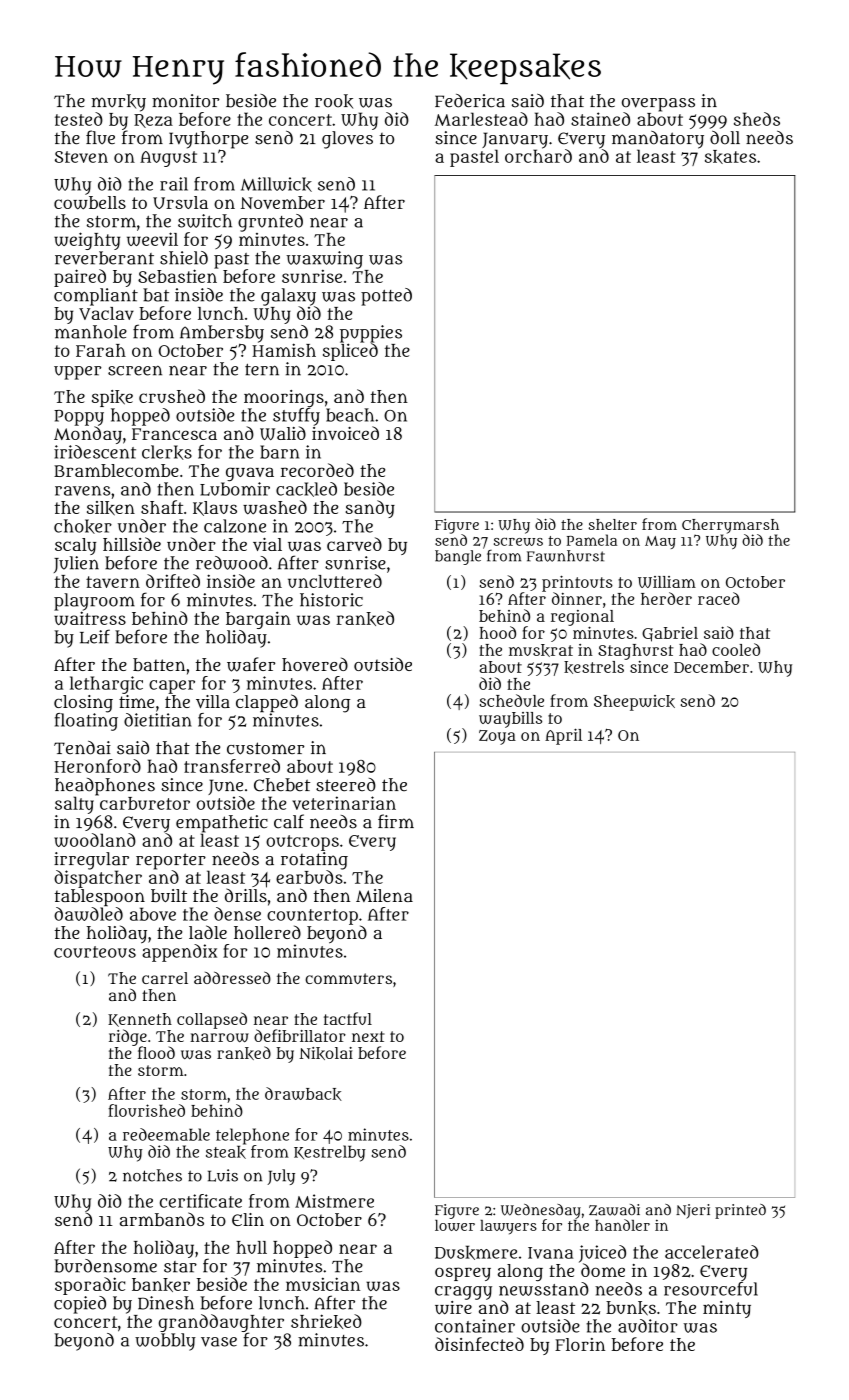  Describe the element at coordinates (658, 105) in the image. I see `overpass` at that location.
